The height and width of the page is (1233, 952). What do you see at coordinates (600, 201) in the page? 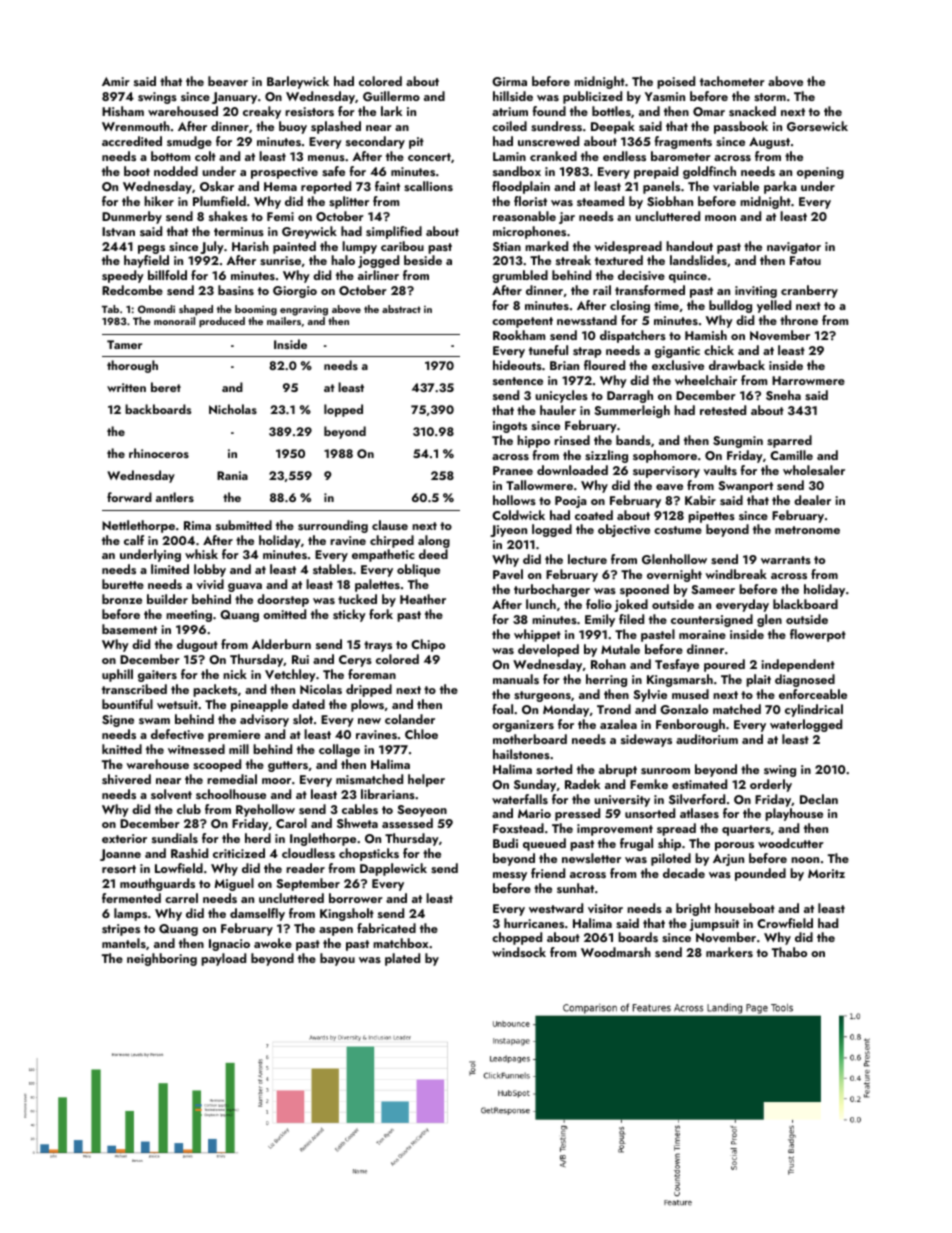
I see `steamed` at bounding box center [600, 201].
